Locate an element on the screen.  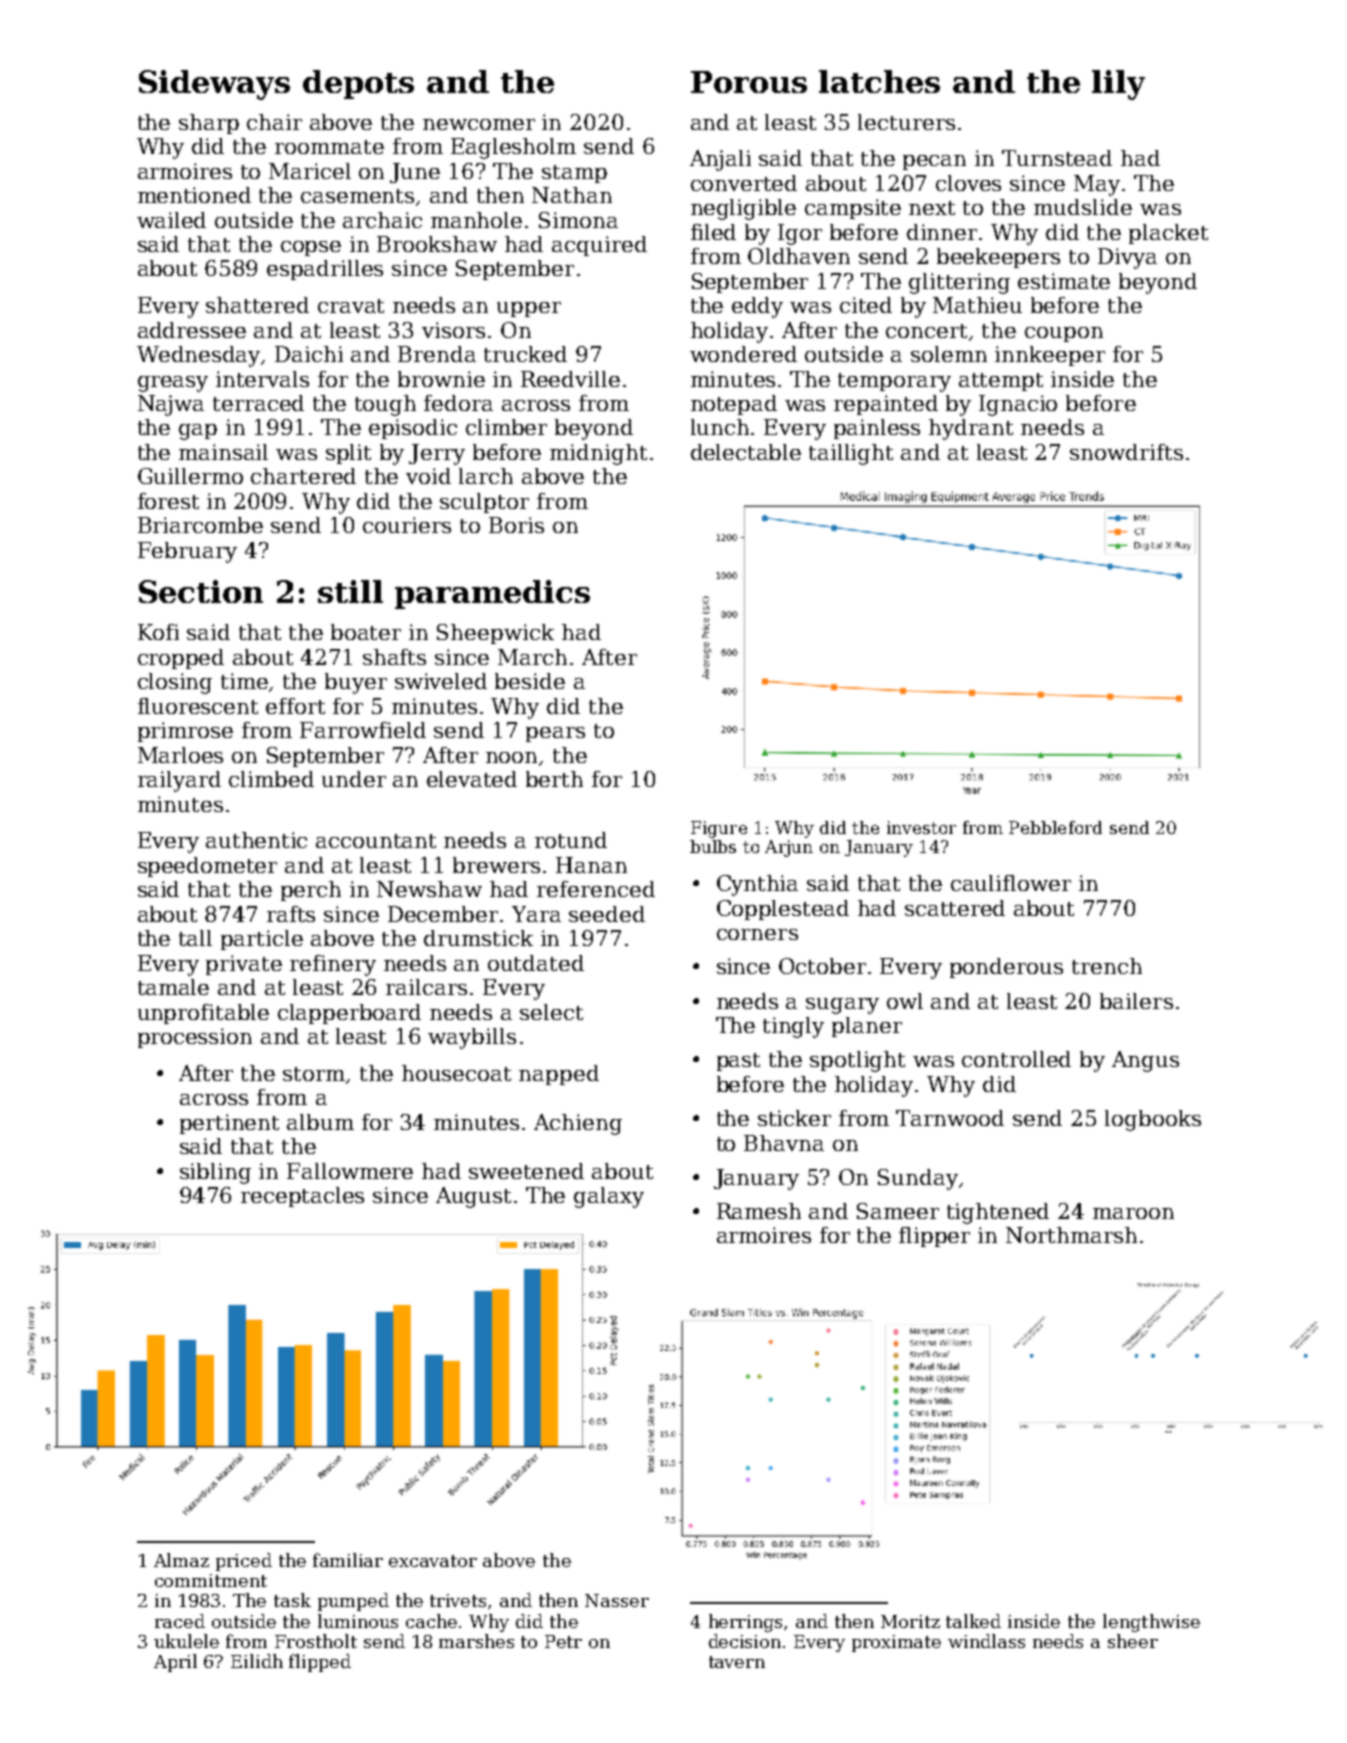
mainsail is located at coordinates (223, 452).
